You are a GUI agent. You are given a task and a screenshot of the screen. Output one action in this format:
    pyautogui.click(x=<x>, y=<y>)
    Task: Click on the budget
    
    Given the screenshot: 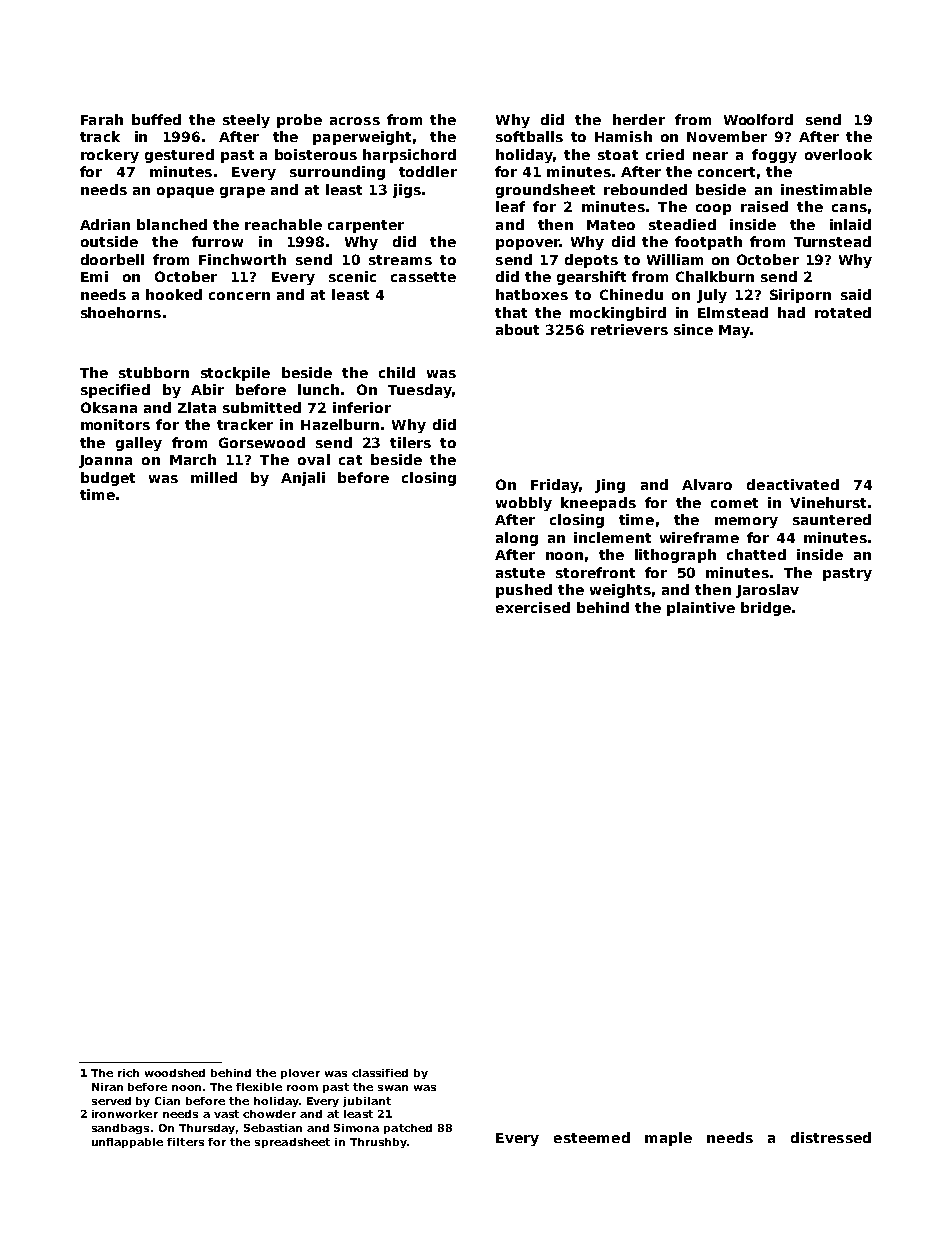 What is the action you would take?
    pyautogui.click(x=108, y=479)
